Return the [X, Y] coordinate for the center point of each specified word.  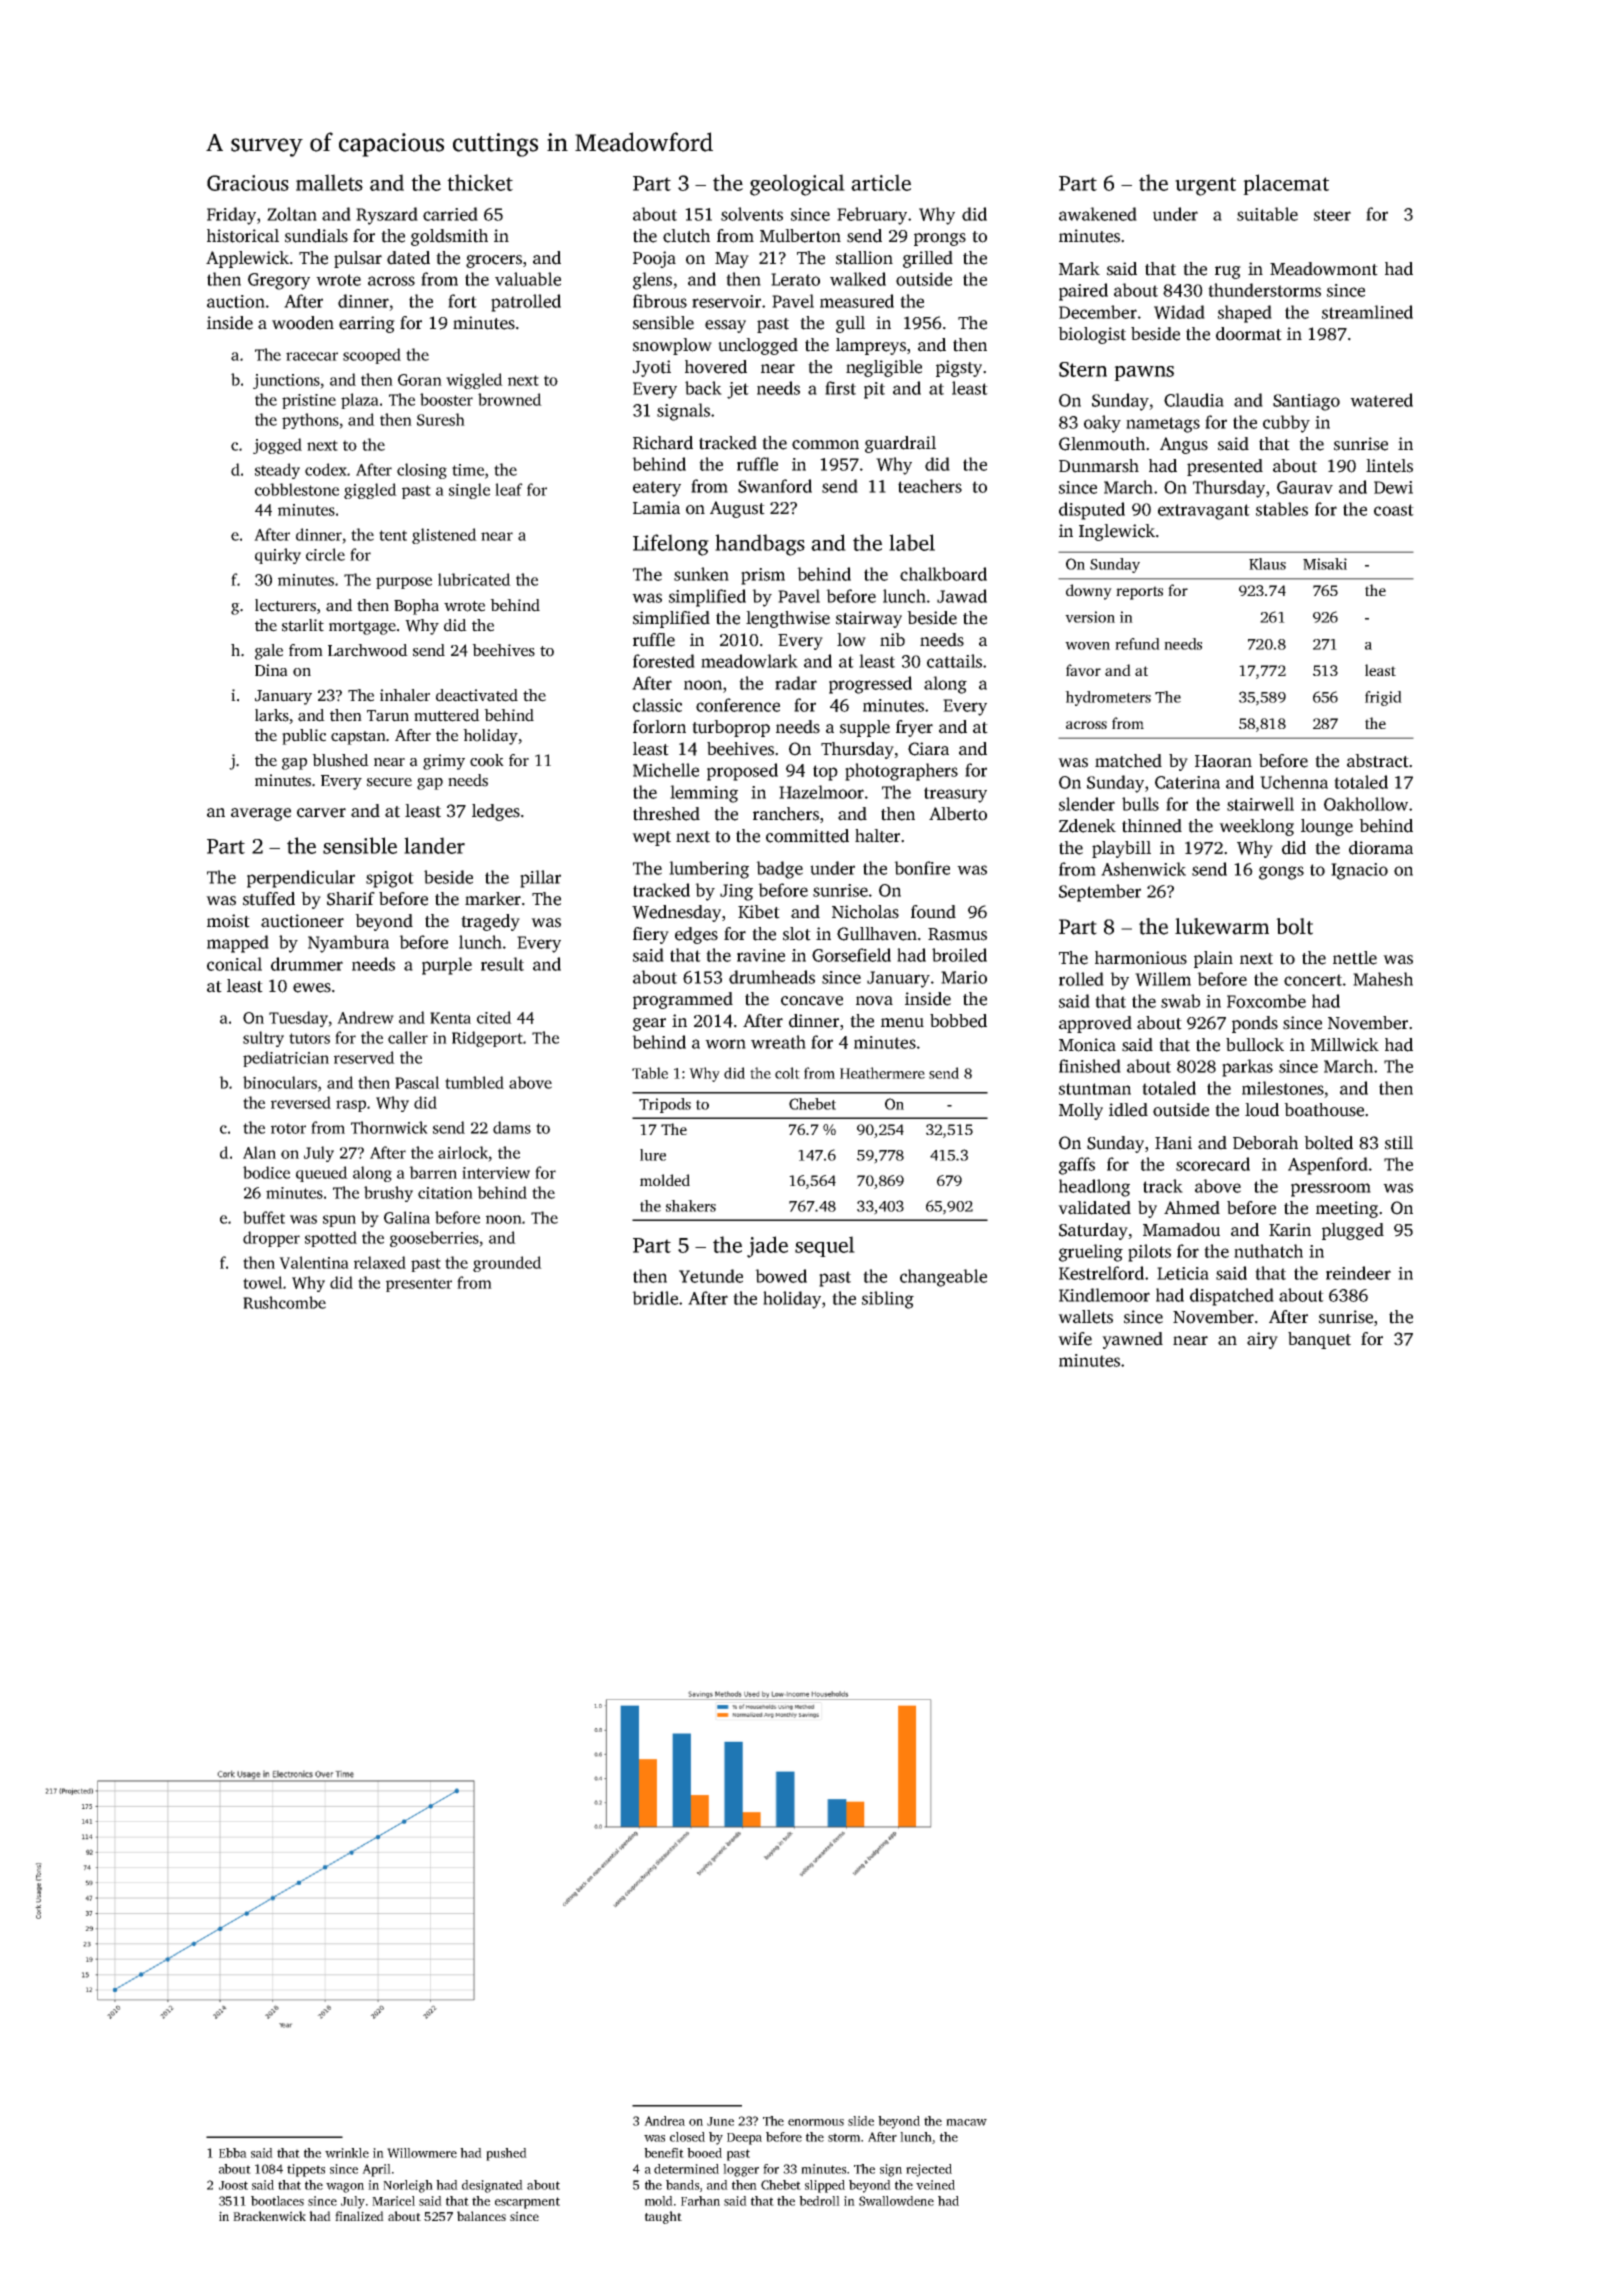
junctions [286, 381]
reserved [364, 1057]
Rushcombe [284, 1302]
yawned [1132, 1340]
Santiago [1306, 402]
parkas [1247, 1068]
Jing [736, 892]
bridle [655, 1298]
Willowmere [422, 2153]
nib [892, 639]
